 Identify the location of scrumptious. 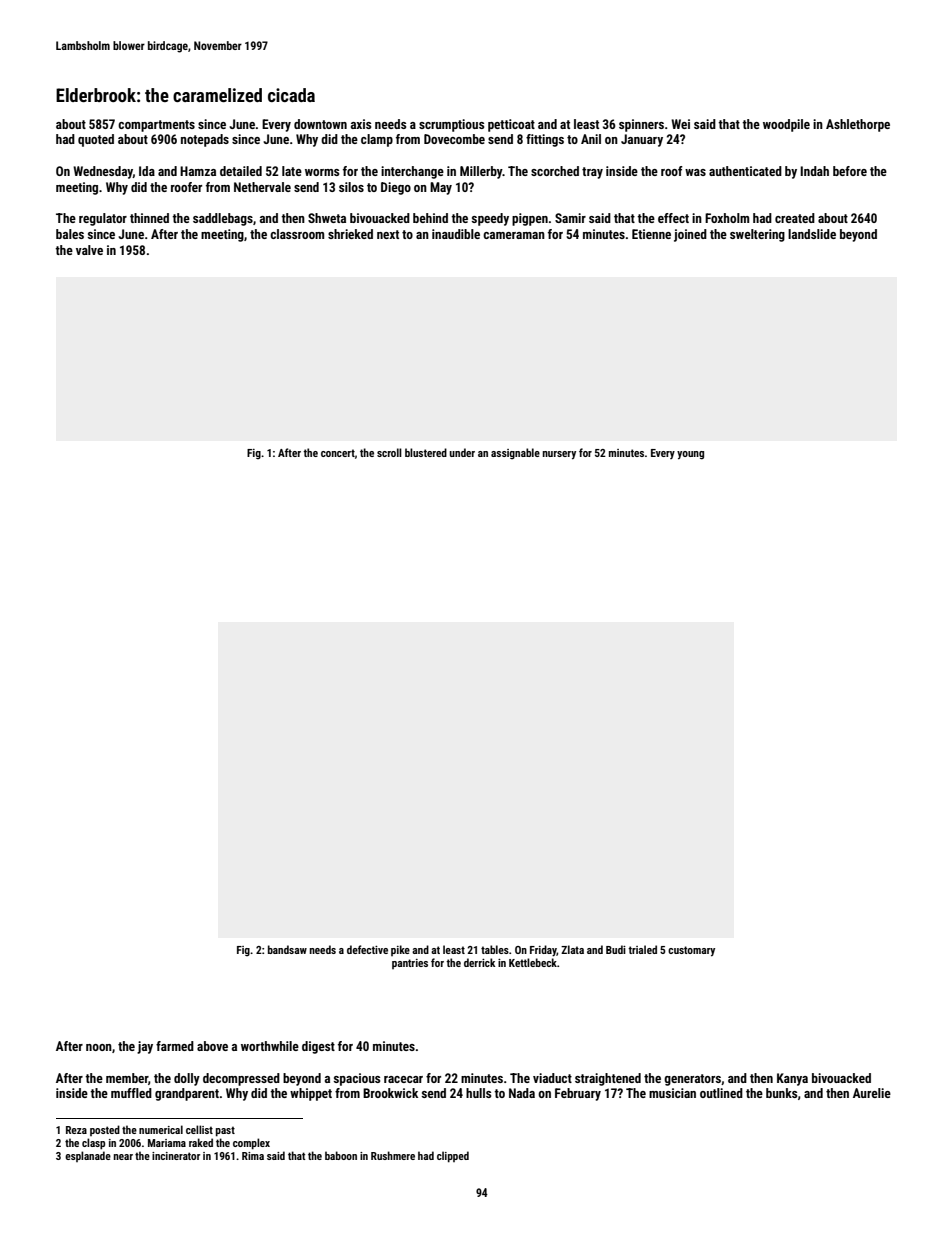
(451, 125).
